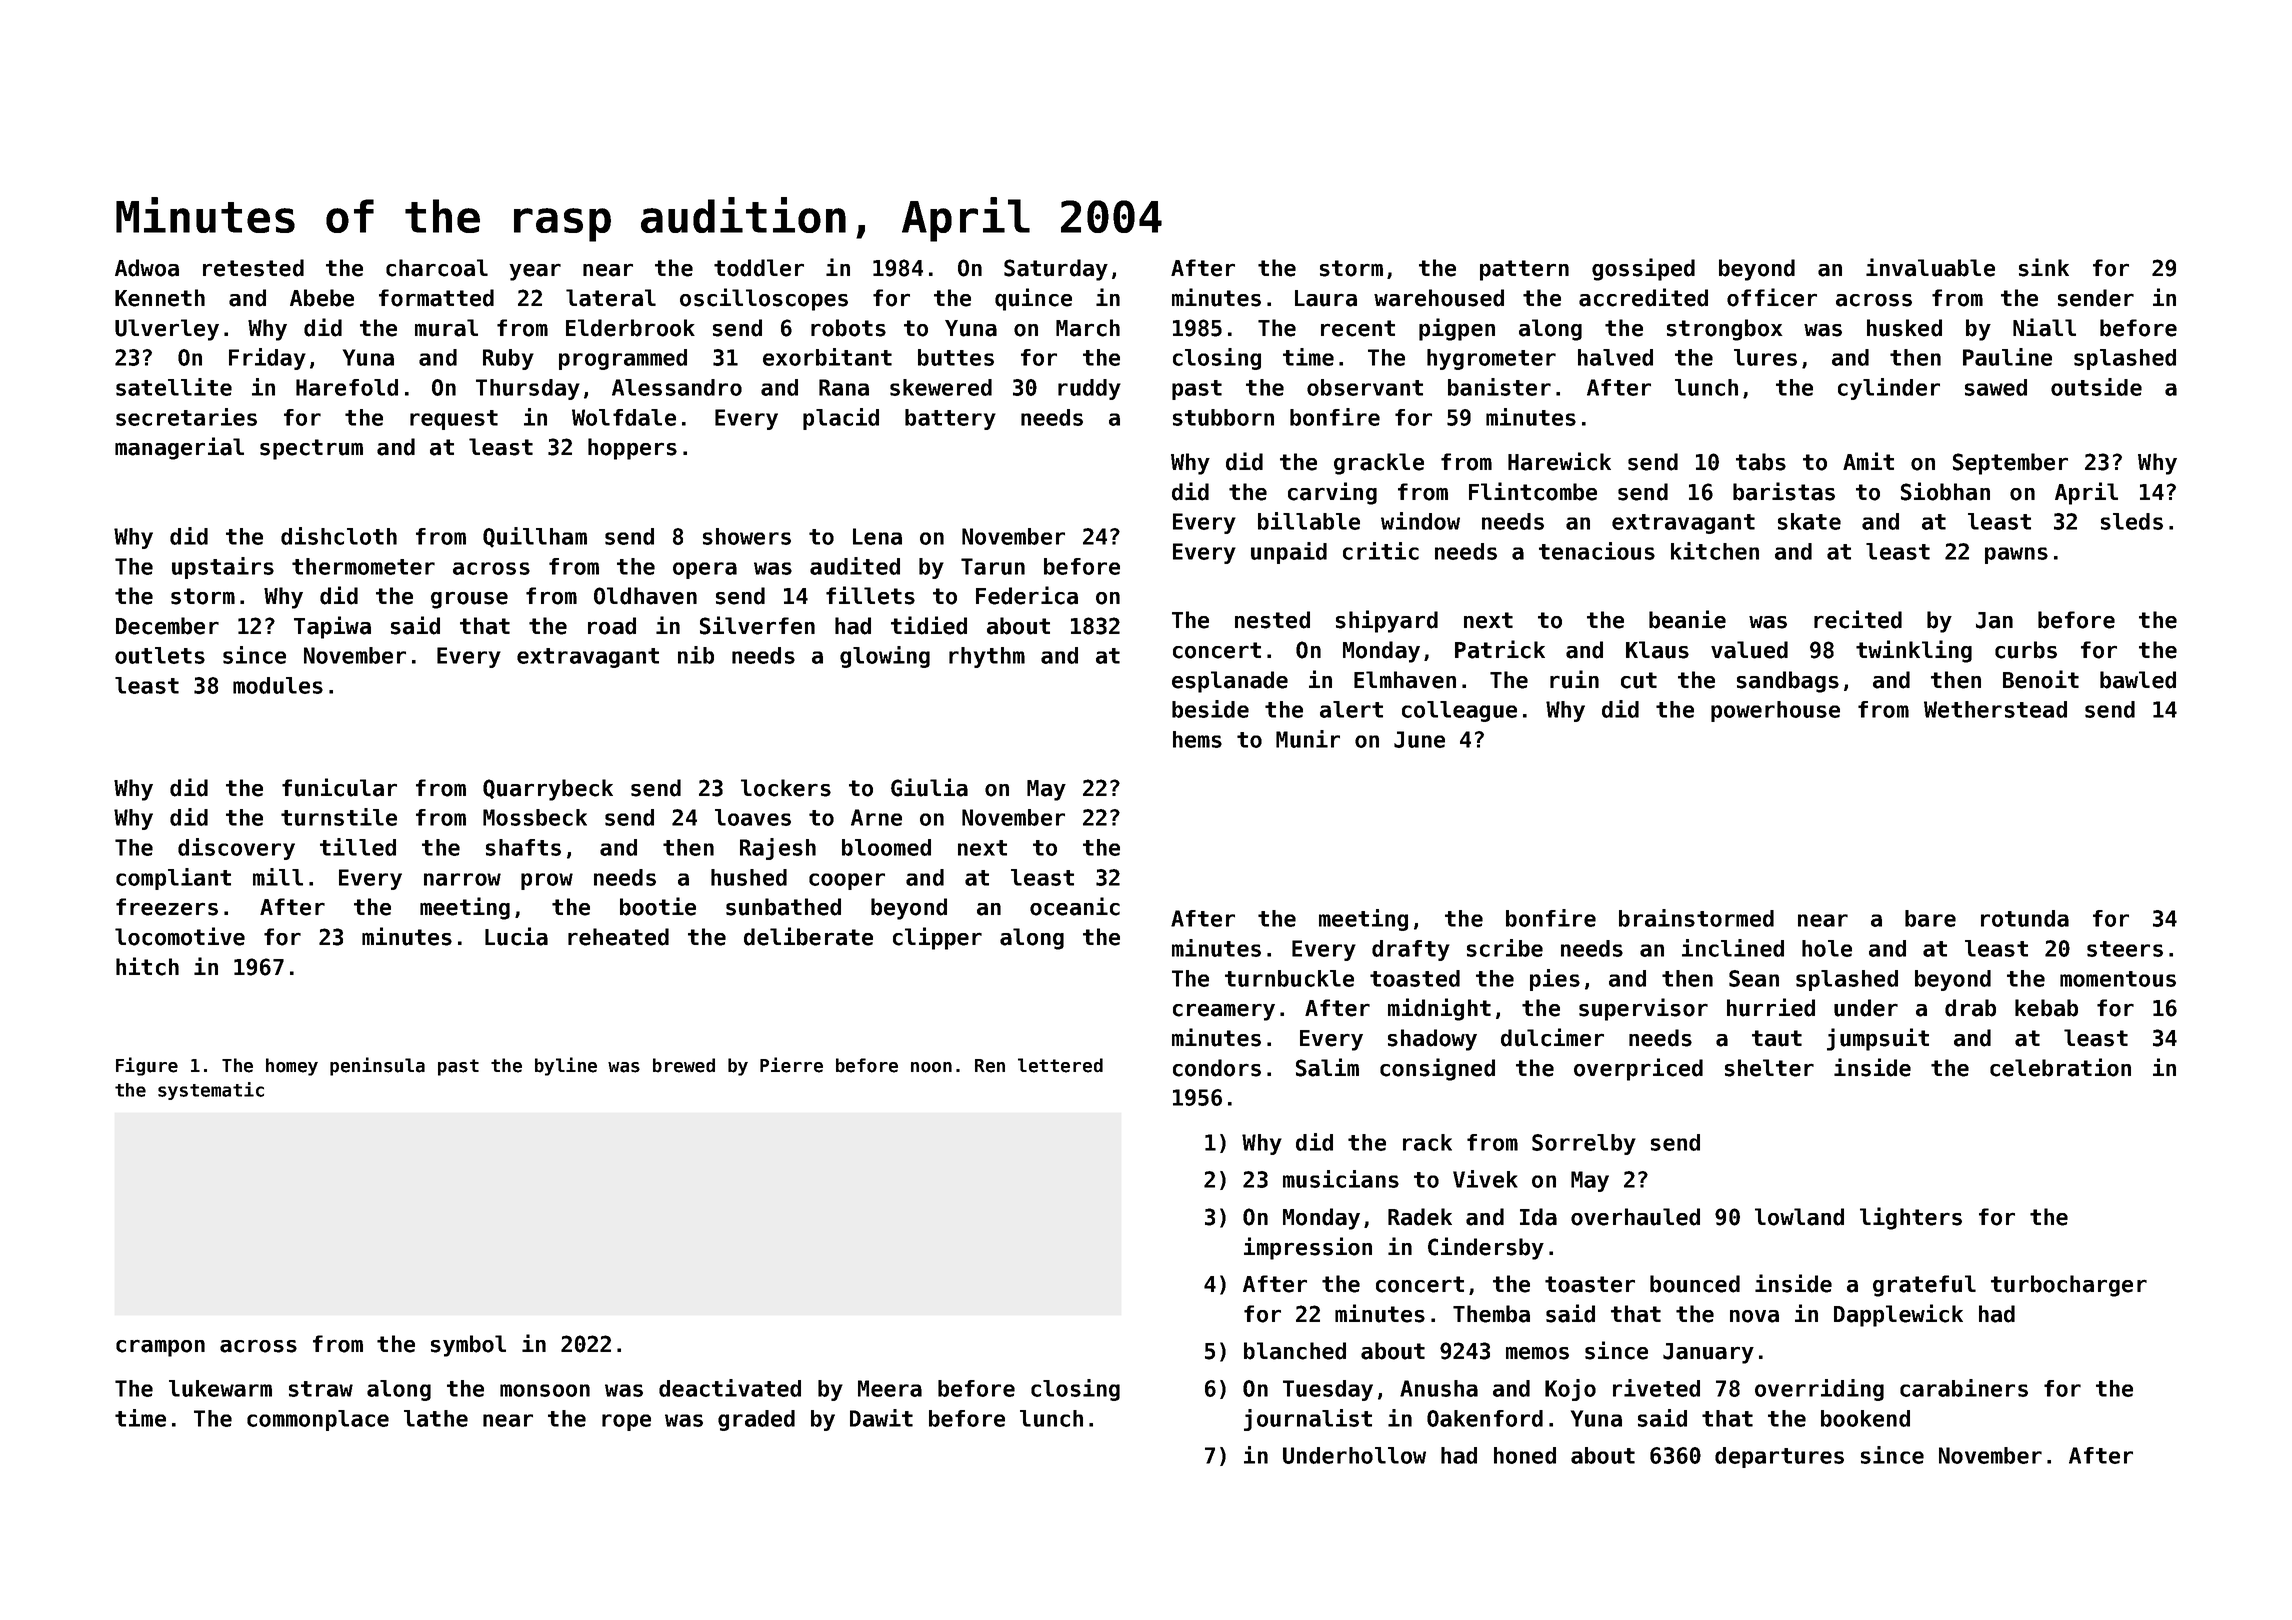  I want to click on turbocharger, so click(2069, 1286).
